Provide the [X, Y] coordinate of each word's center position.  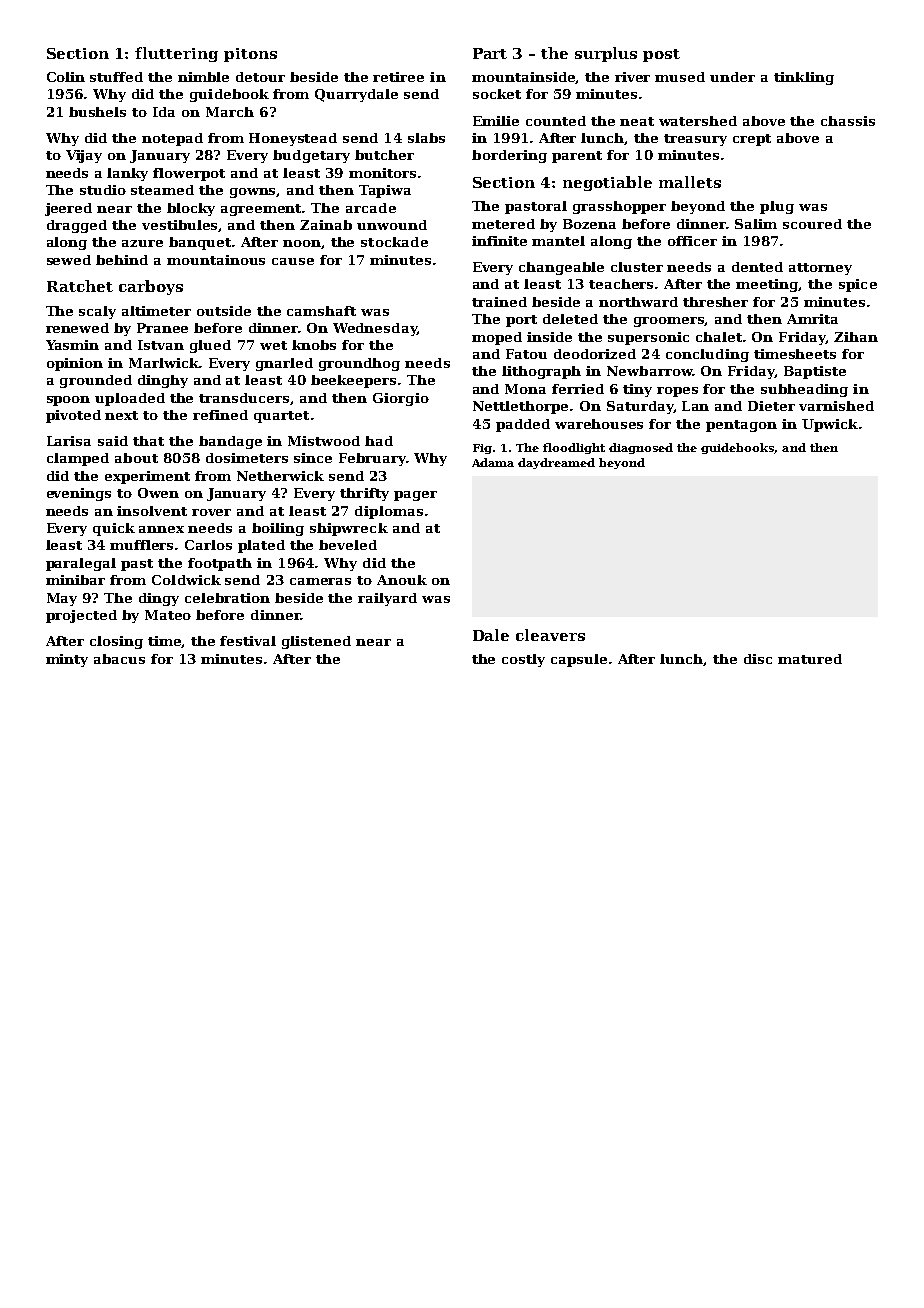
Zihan [856, 337]
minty [67, 660]
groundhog [359, 364]
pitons [250, 55]
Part [490, 53]
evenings [79, 494]
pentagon [741, 426]
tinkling [804, 78]
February [372, 459]
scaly [97, 312]
